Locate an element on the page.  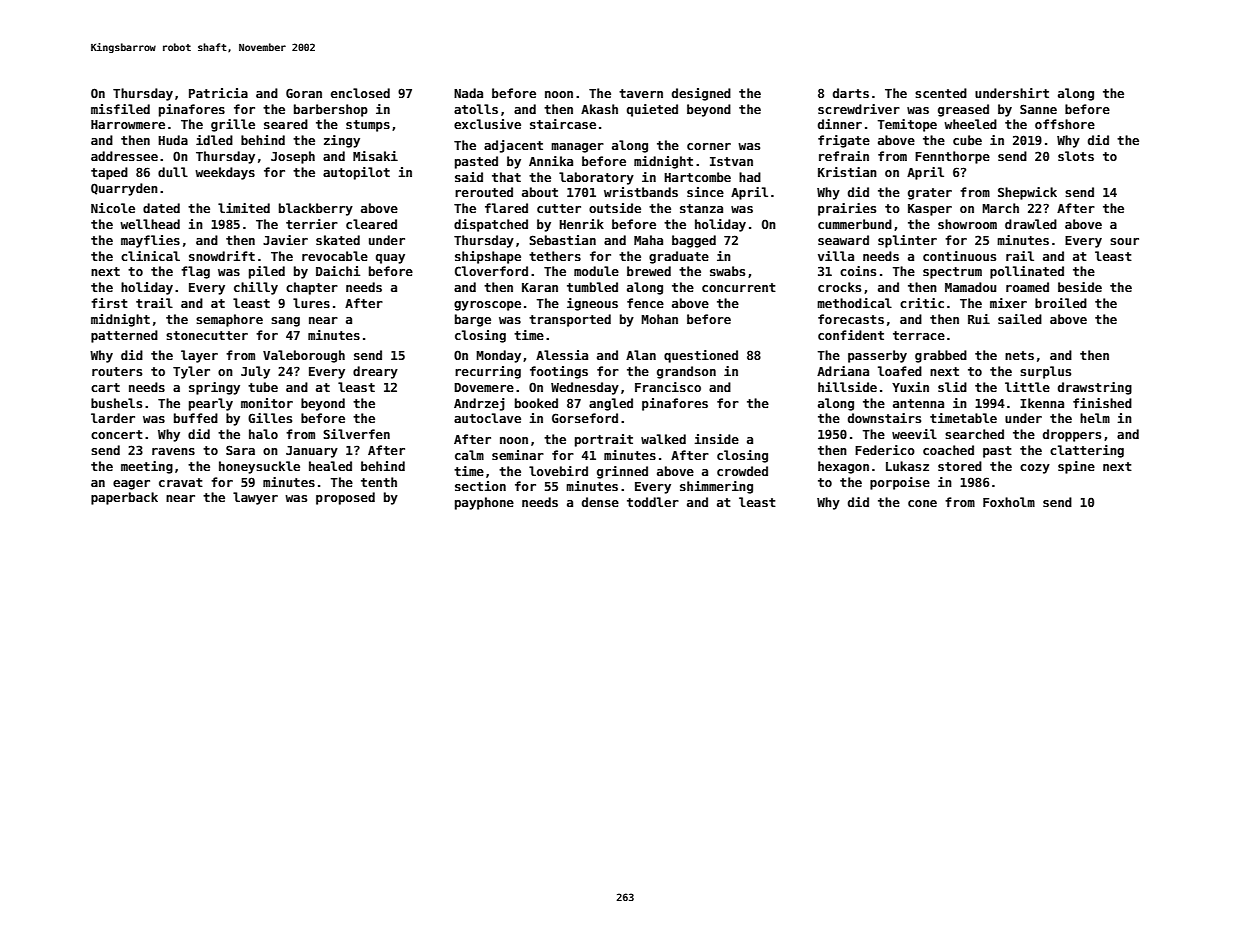
paperback is located at coordinates (124, 498).
